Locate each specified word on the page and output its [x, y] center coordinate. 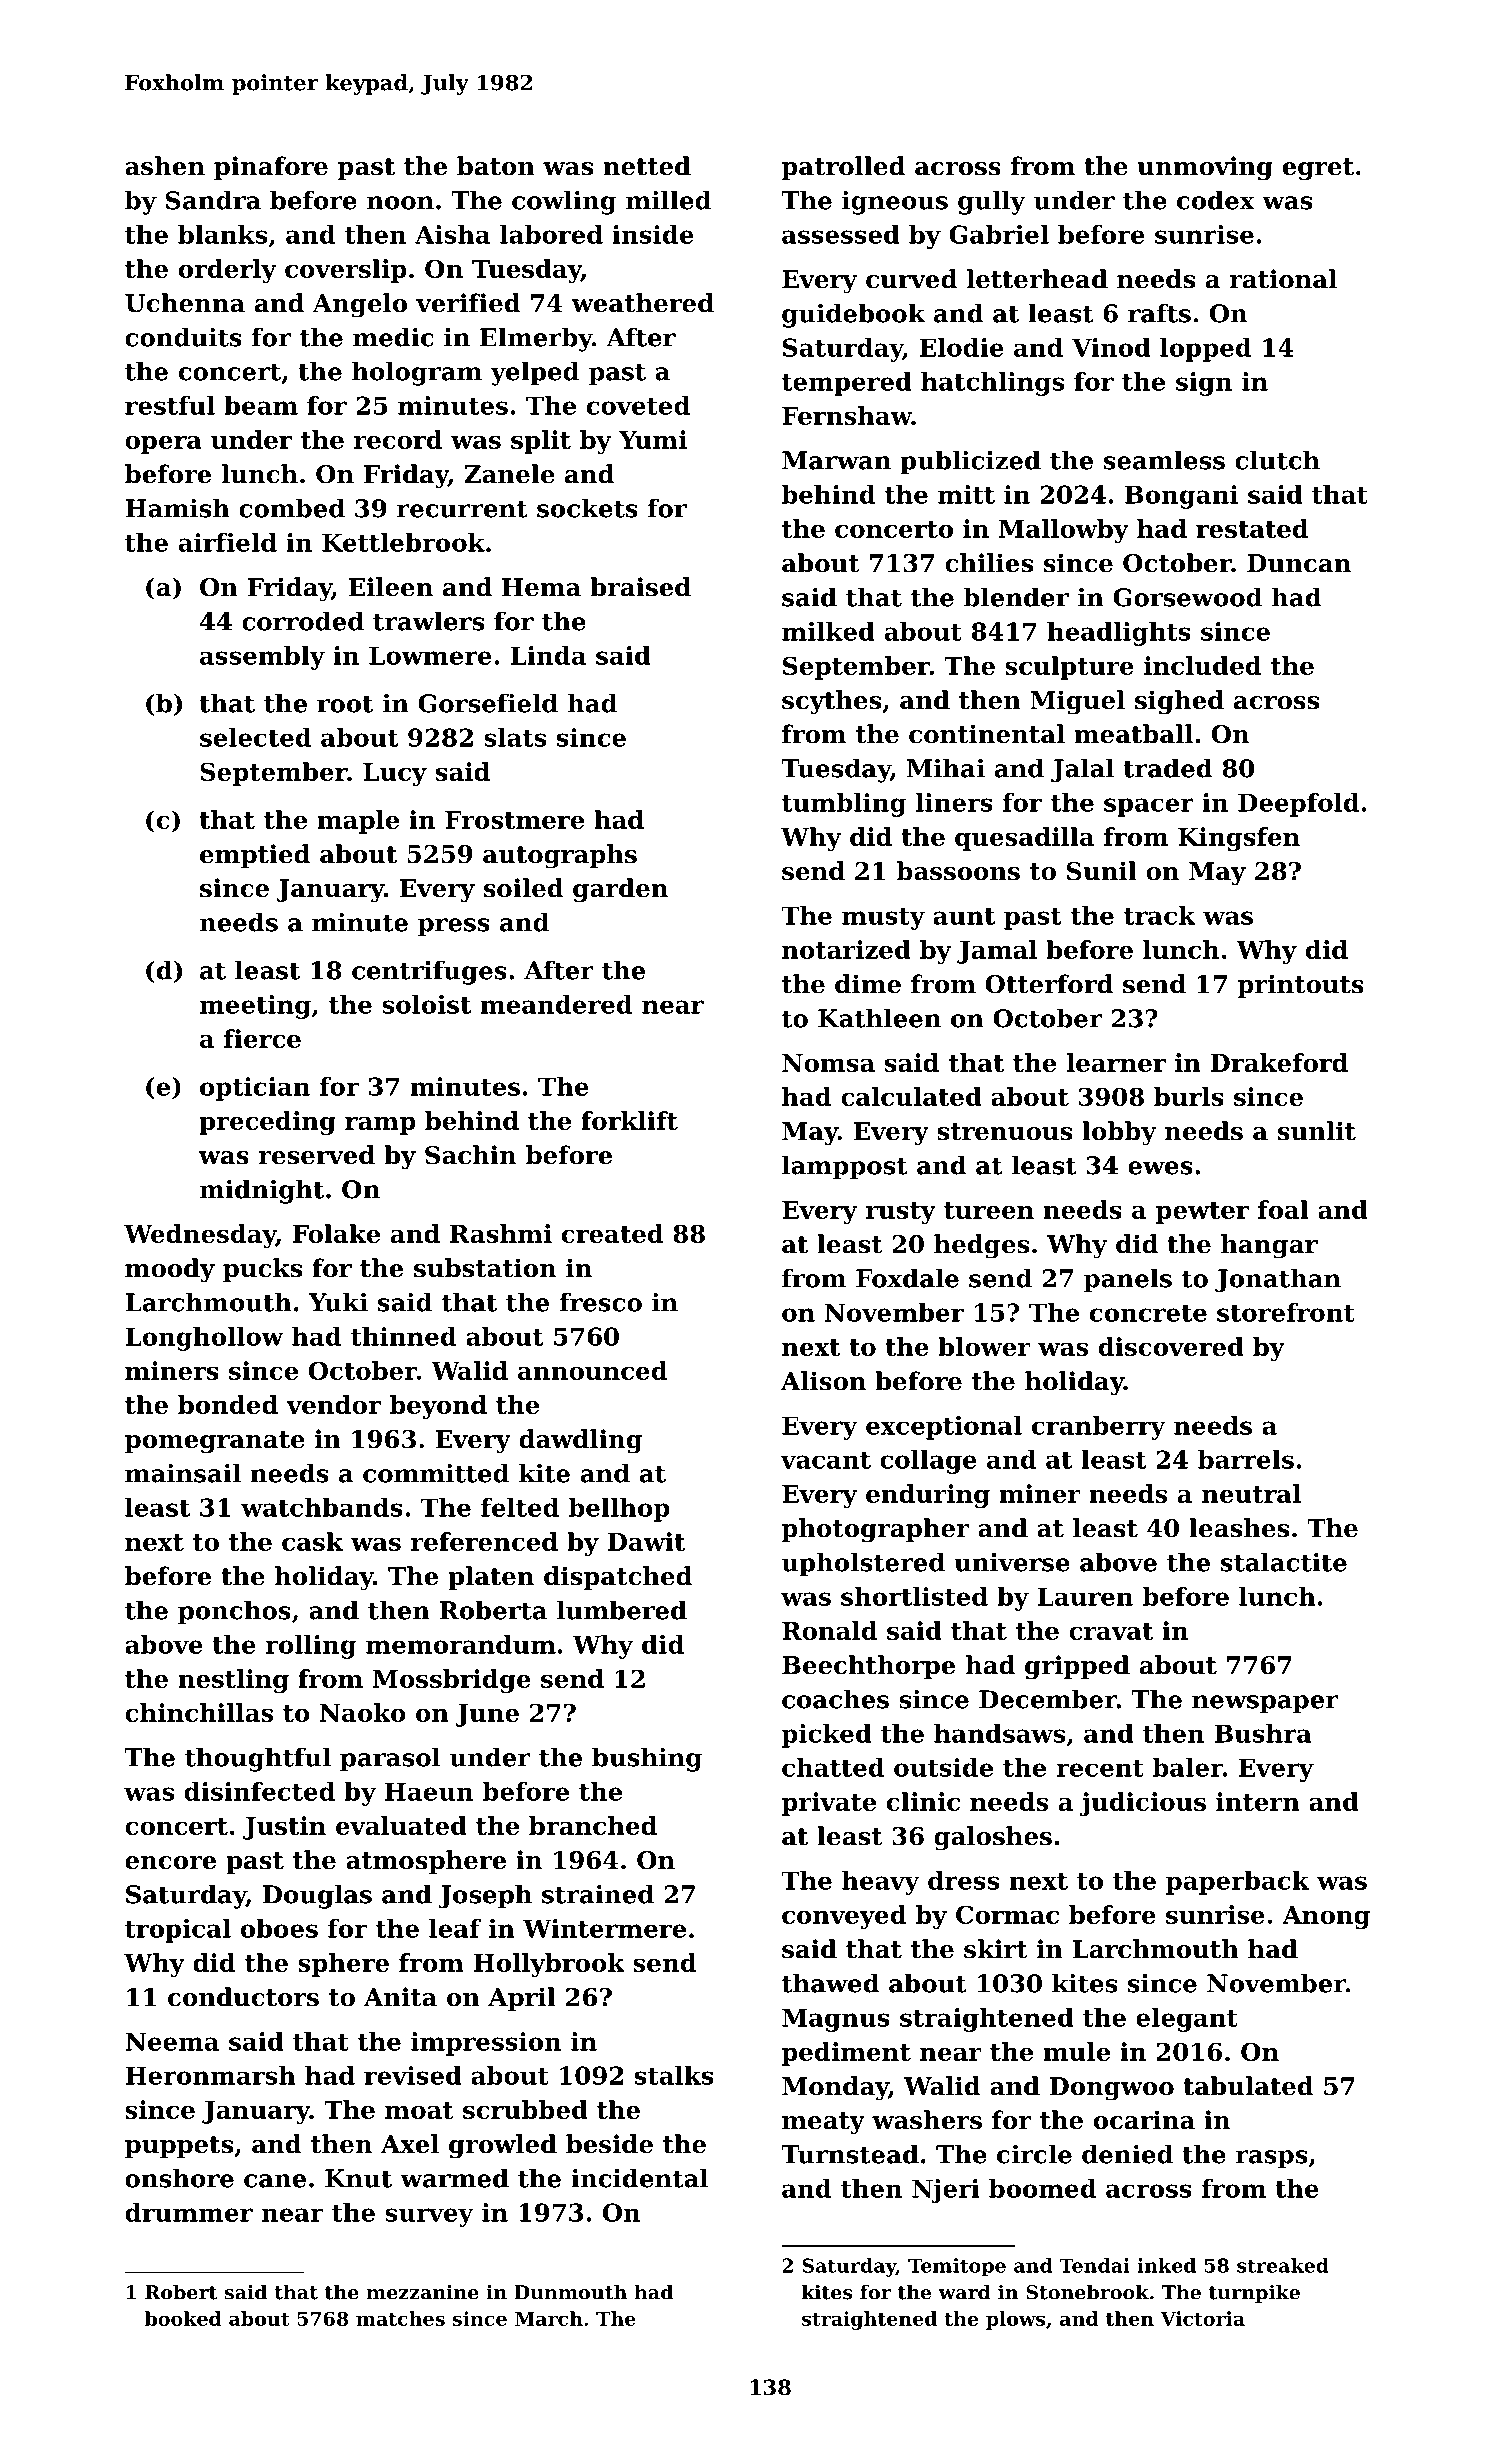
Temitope [957, 2267]
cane [275, 2181]
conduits [184, 337]
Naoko [363, 1712]
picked [827, 1736]
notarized [846, 949]
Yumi [653, 439]
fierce [262, 1038]
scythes [831, 702]
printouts [1301, 986]
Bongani [1181, 497]
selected [255, 737]
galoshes [993, 1838]
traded [1168, 768]
